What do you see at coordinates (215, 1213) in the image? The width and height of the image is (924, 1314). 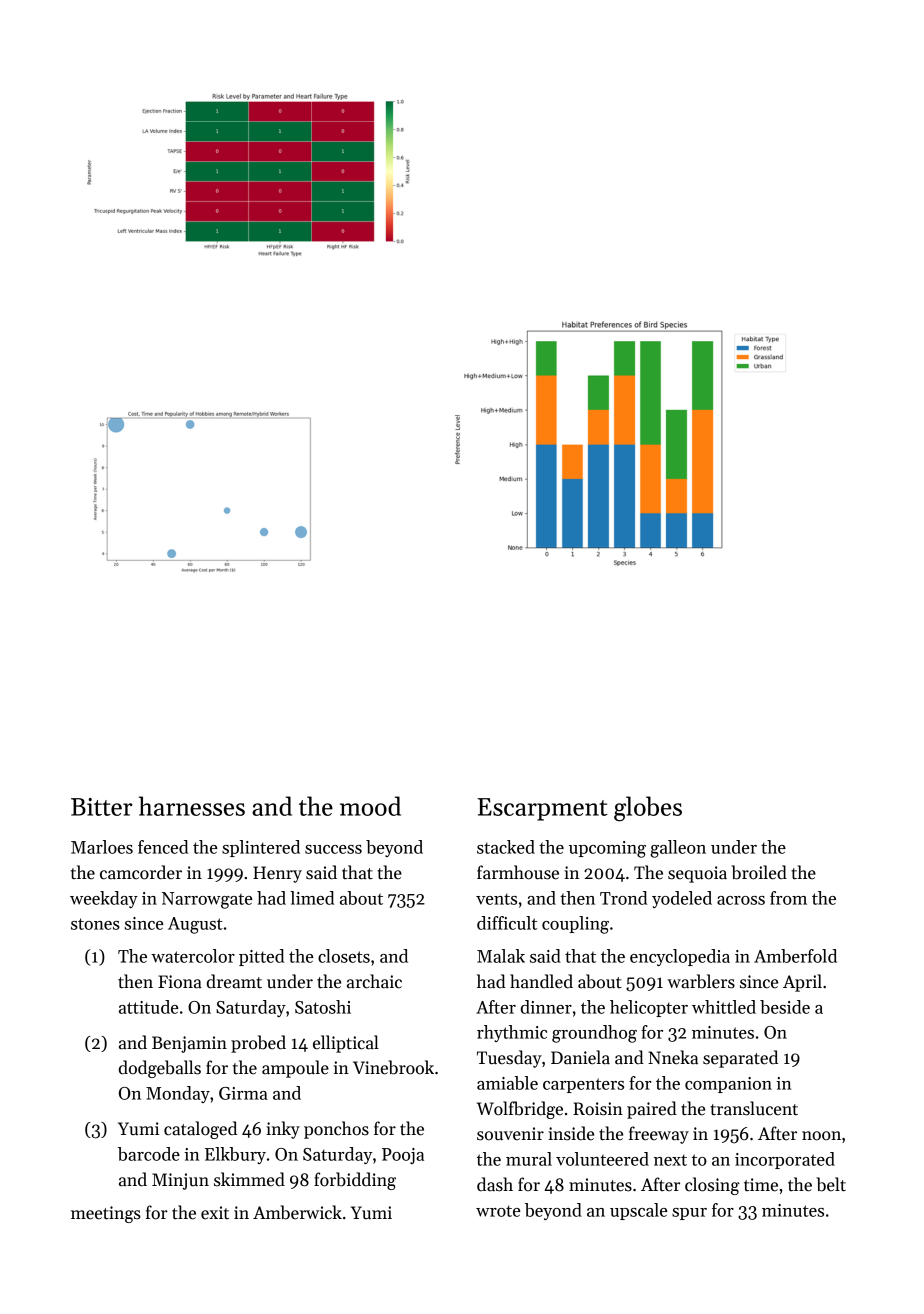 I see `exit` at bounding box center [215, 1213].
